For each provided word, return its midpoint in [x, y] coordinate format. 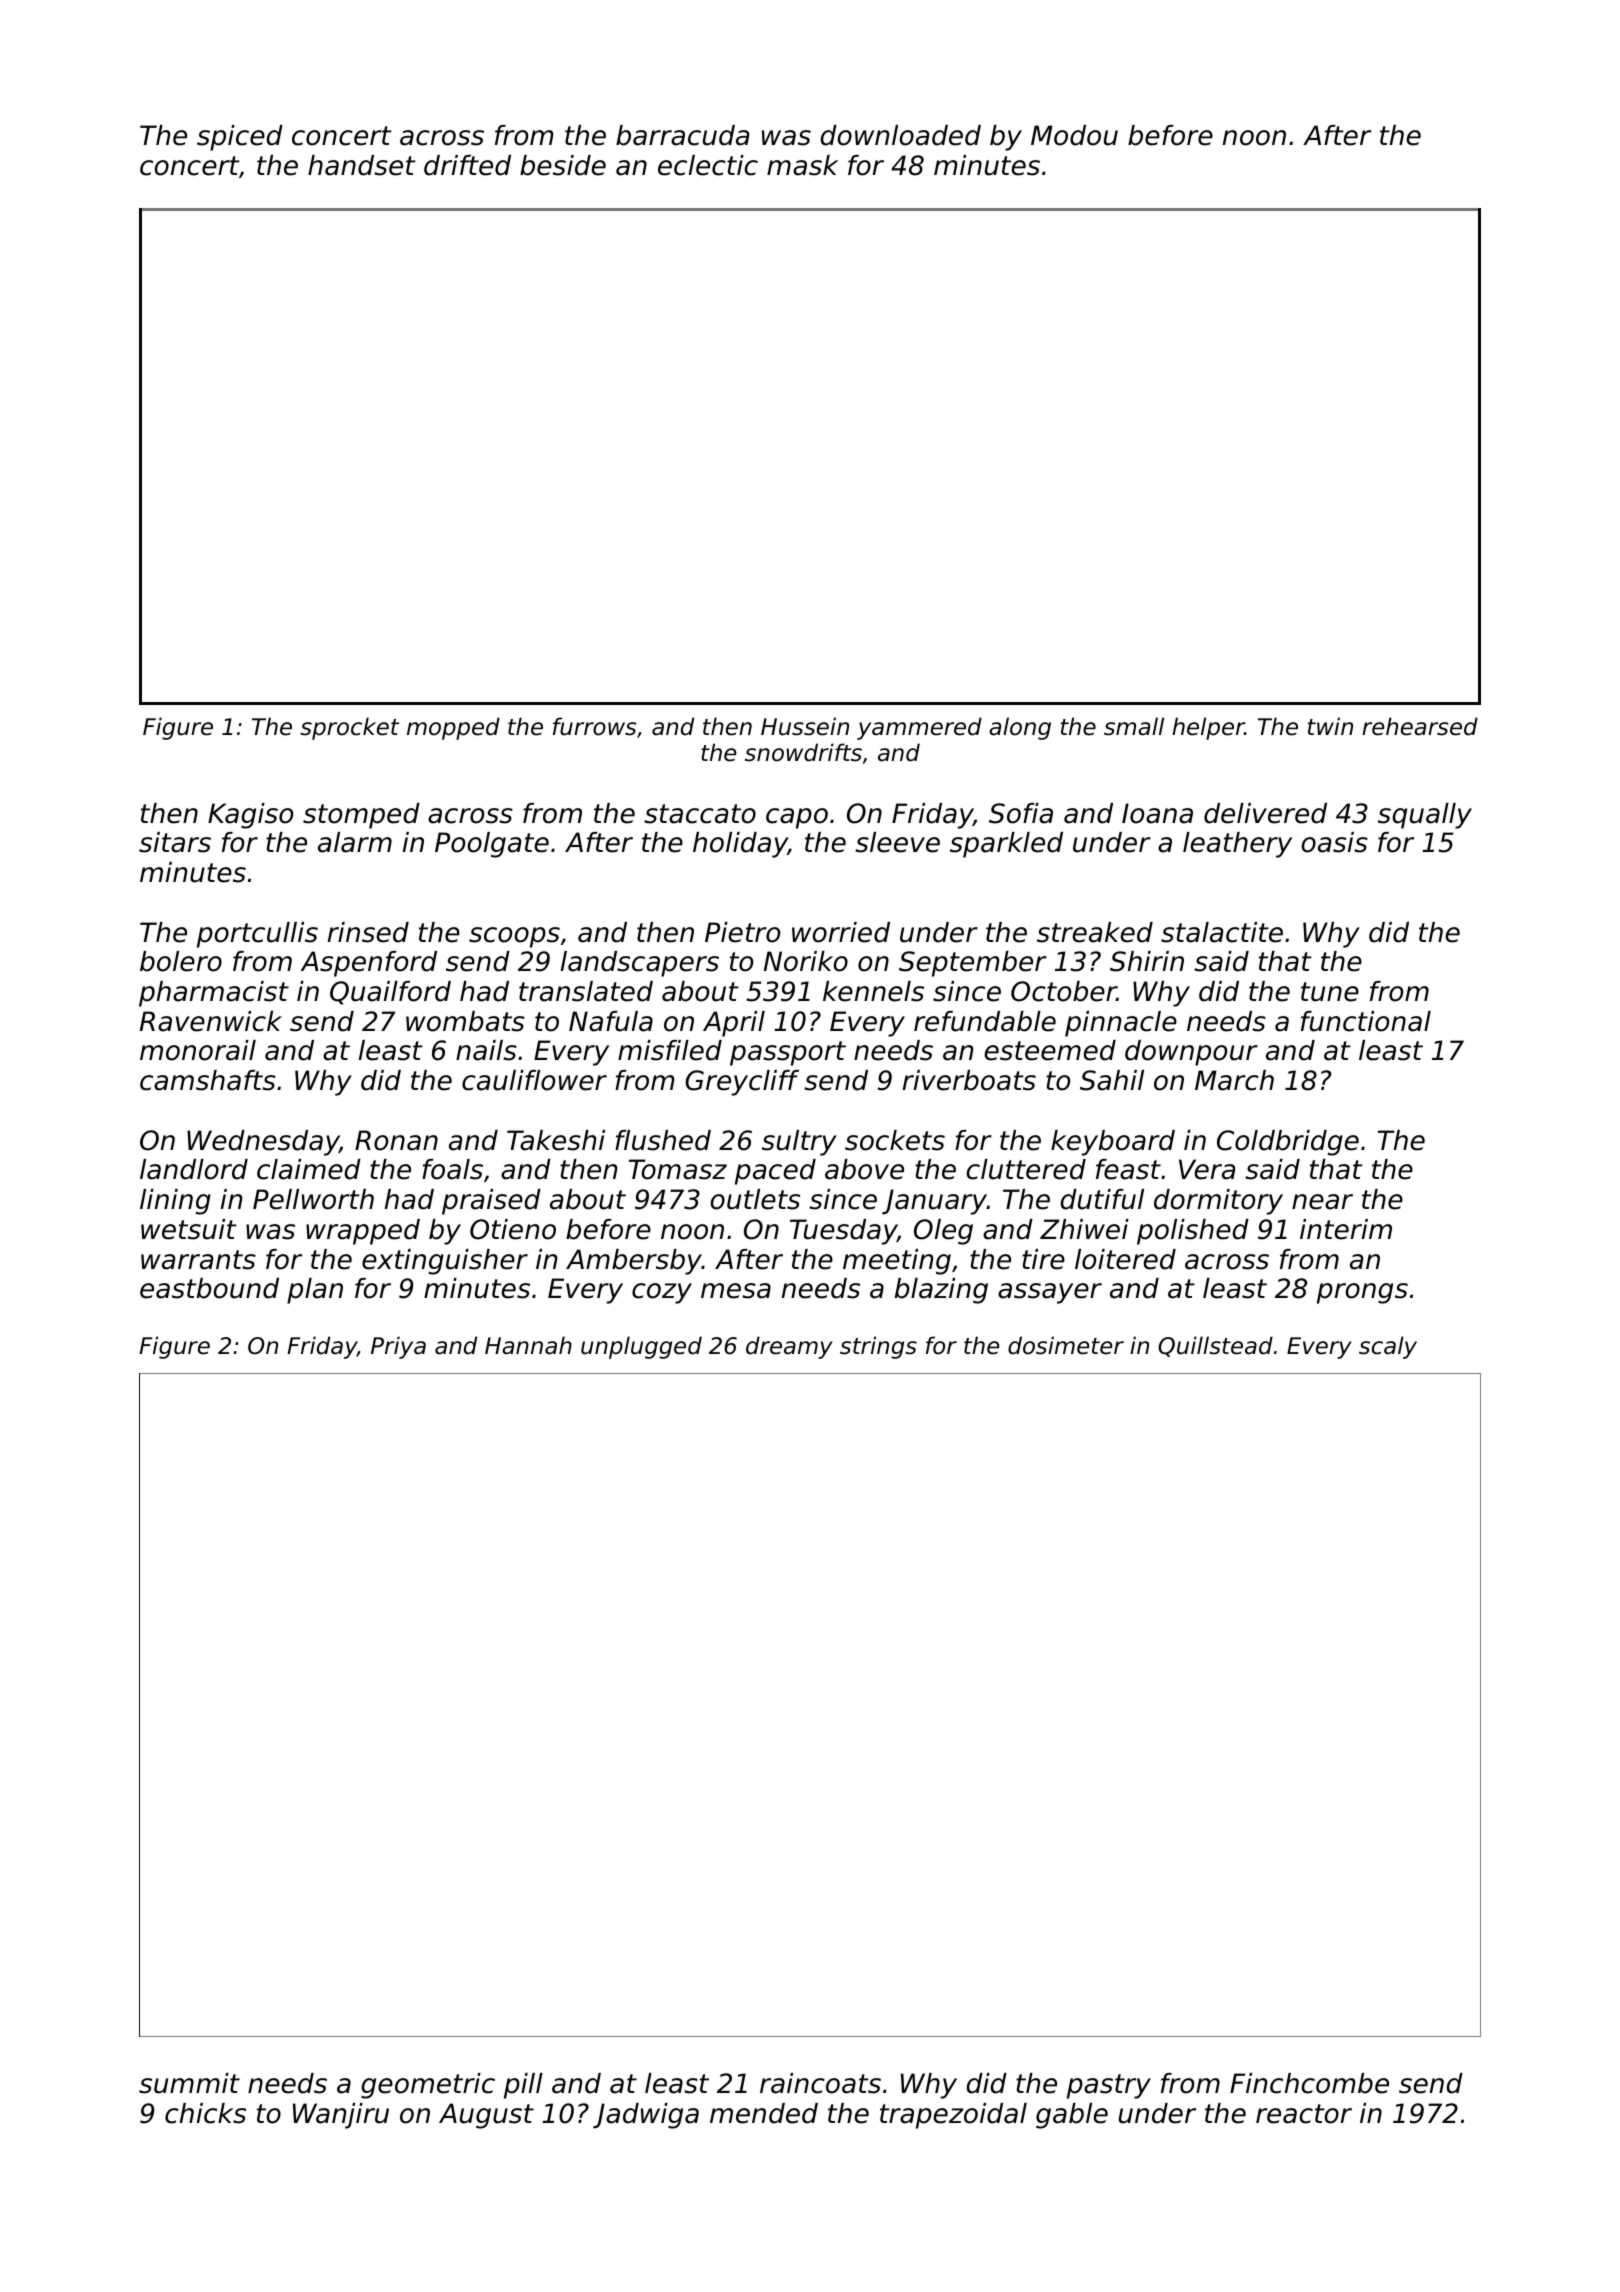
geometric [428, 2086]
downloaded [901, 135]
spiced [240, 138]
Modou [1074, 135]
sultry [799, 1143]
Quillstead [1215, 1346]
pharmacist [214, 994]
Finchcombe [1309, 2083]
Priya [398, 1347]
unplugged [641, 1347]
